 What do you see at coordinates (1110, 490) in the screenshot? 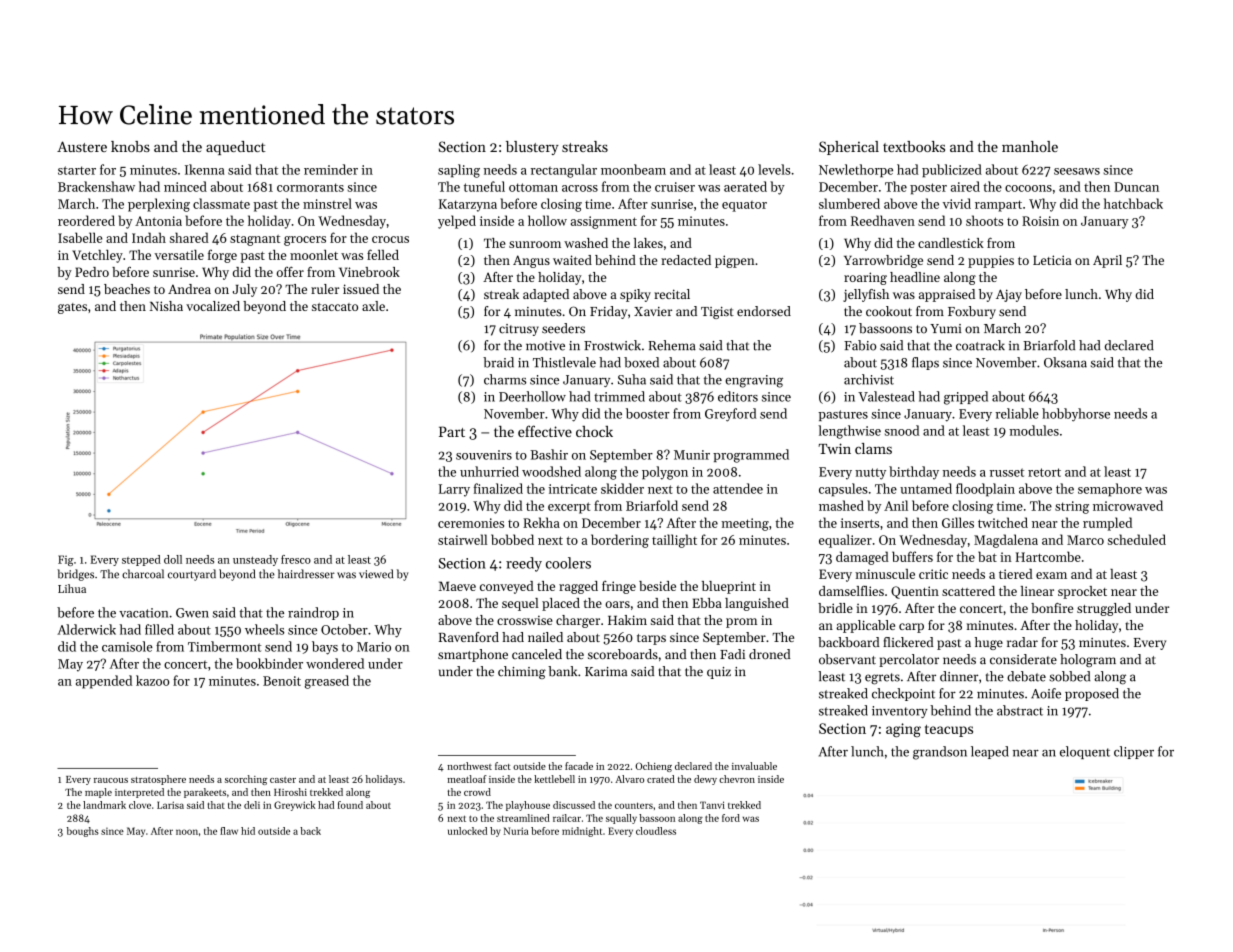
I see `semaphore` at bounding box center [1110, 490].
